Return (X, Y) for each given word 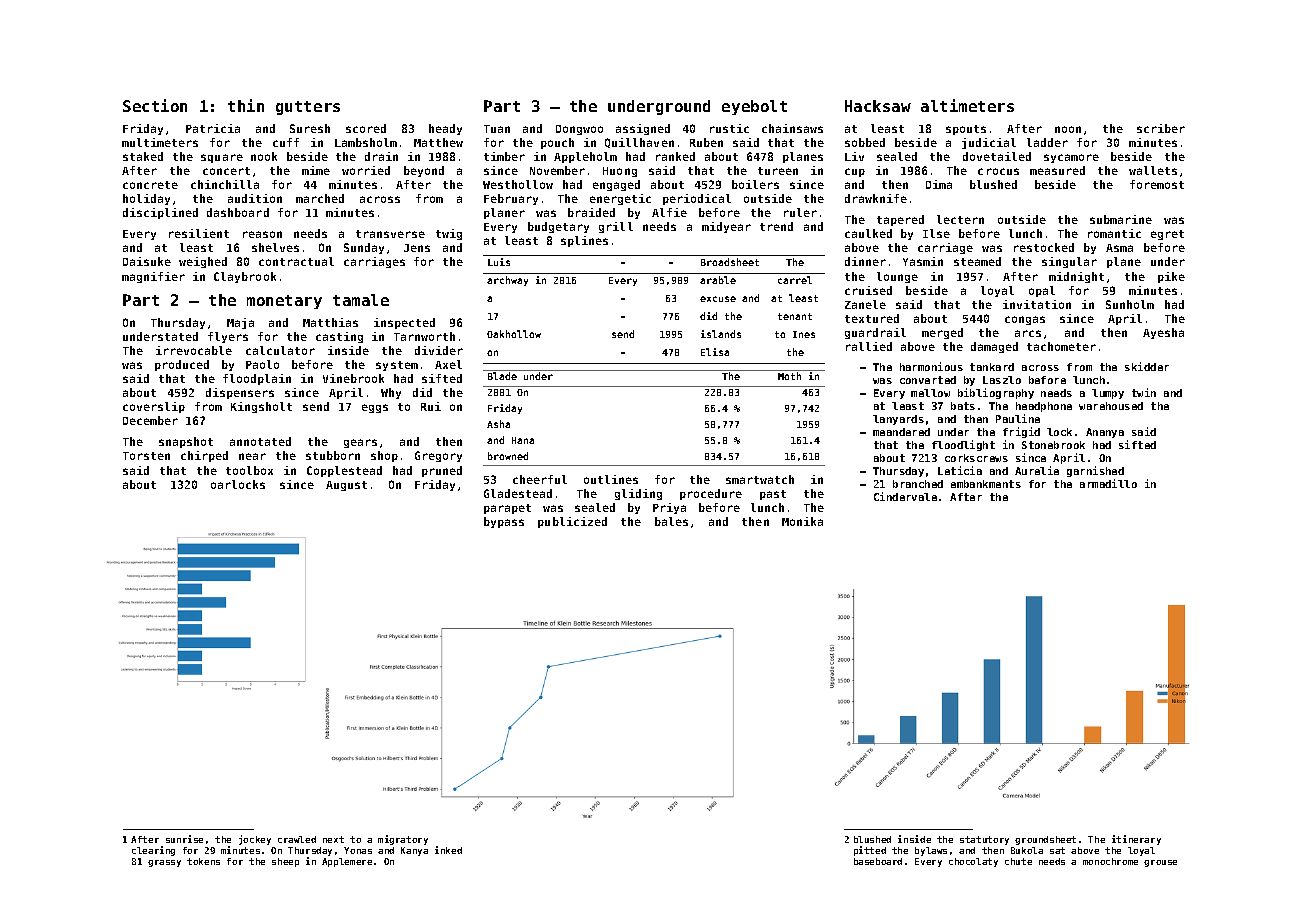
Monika (802, 521)
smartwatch (760, 479)
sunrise (184, 839)
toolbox (249, 470)
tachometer (1061, 346)
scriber (1161, 128)
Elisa (715, 352)
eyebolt (754, 107)
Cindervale (905, 496)
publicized (572, 522)
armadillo (1108, 483)
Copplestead (344, 471)
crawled (297, 839)
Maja (240, 323)
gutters (308, 108)
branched (918, 484)
